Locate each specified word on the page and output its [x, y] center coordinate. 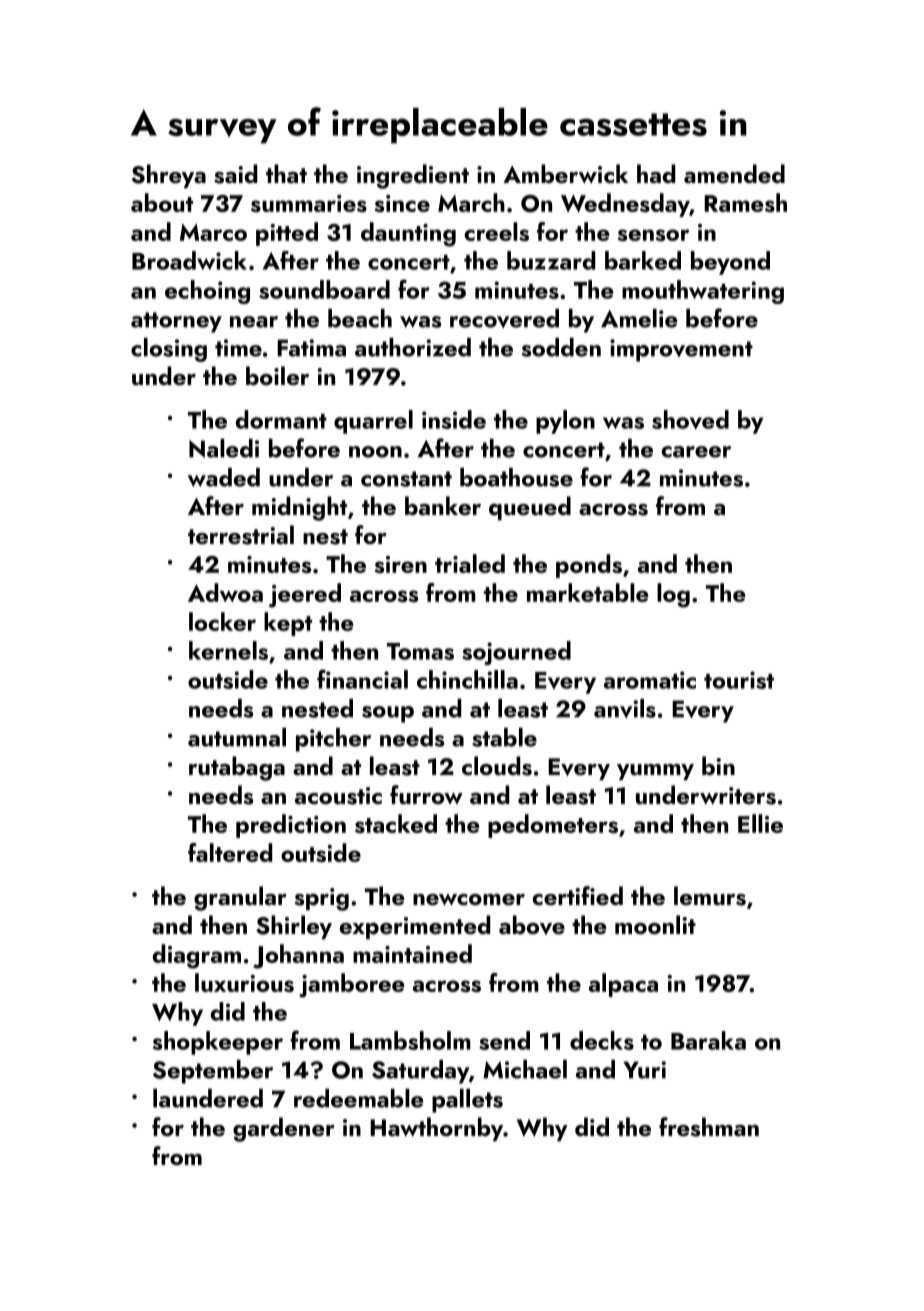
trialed [470, 563]
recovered [504, 318]
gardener [284, 1129]
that [286, 173]
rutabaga [237, 768]
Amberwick [565, 173]
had [656, 173]
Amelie [639, 318]
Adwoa [225, 592]
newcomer [469, 899]
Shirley [294, 927]
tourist [739, 680]
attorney [176, 322]
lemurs [710, 896]
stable [504, 737]
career [696, 452]
